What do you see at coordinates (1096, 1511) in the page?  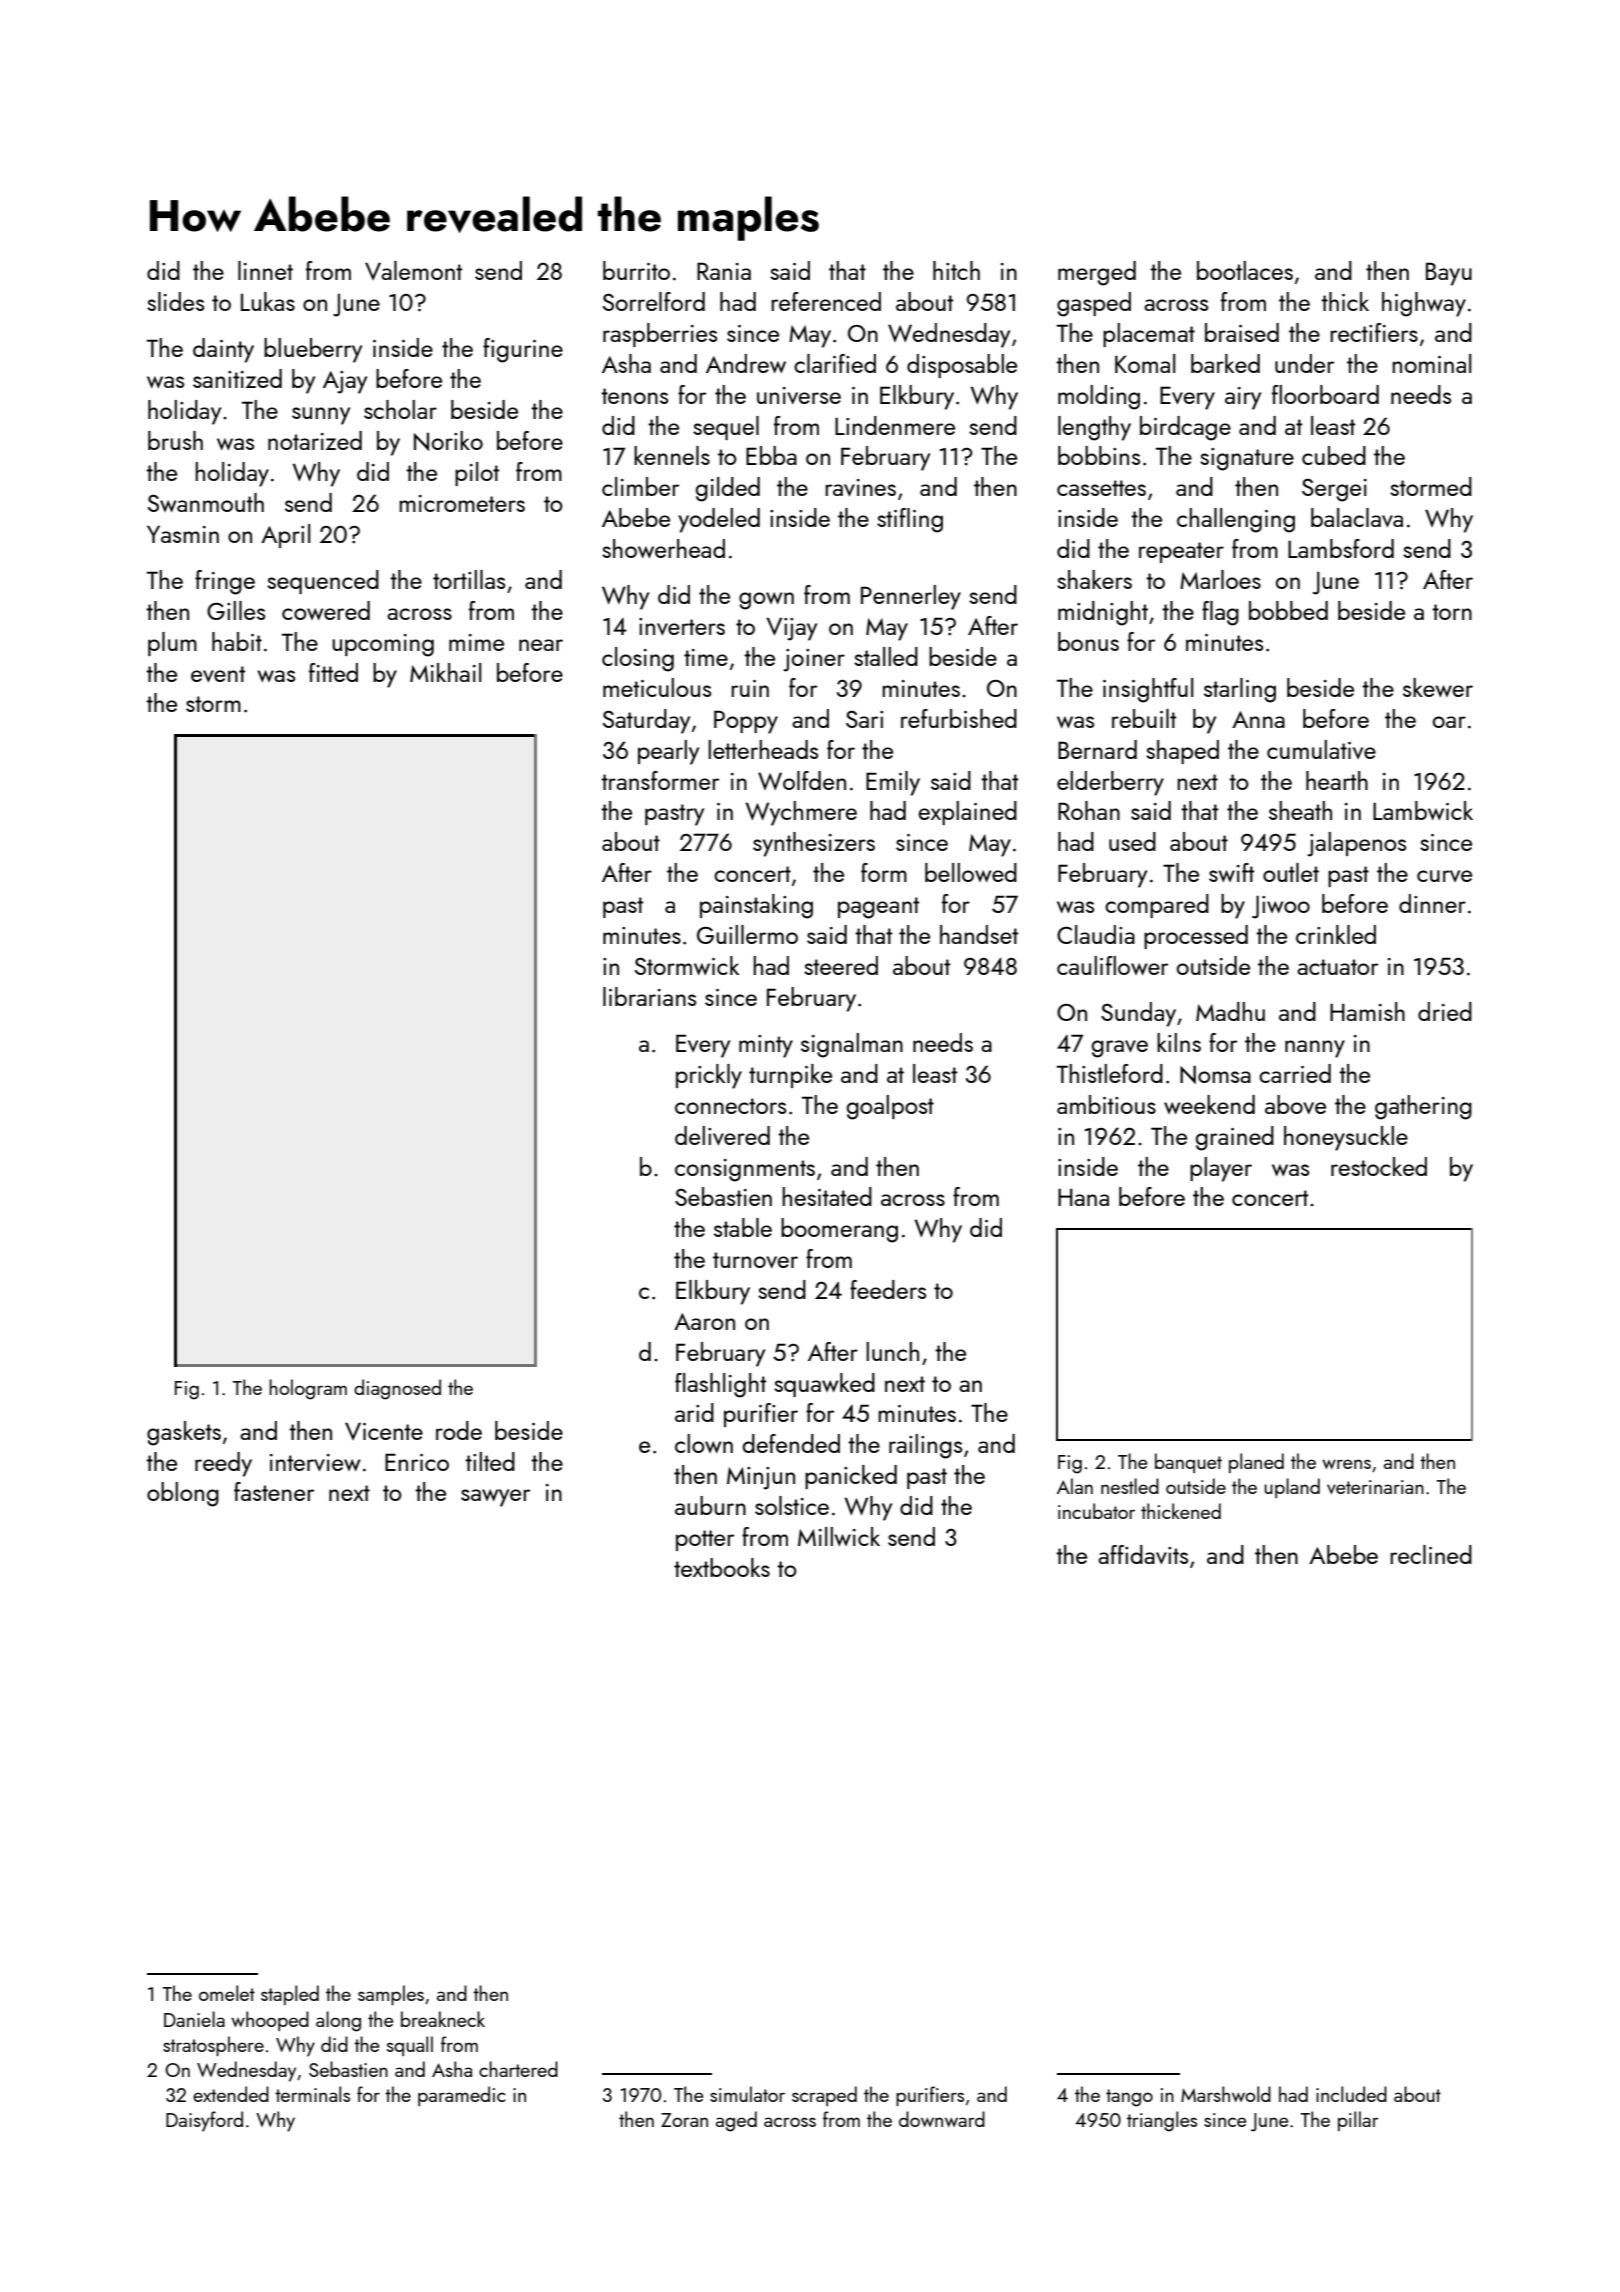 I see `incubator` at bounding box center [1096, 1511].
